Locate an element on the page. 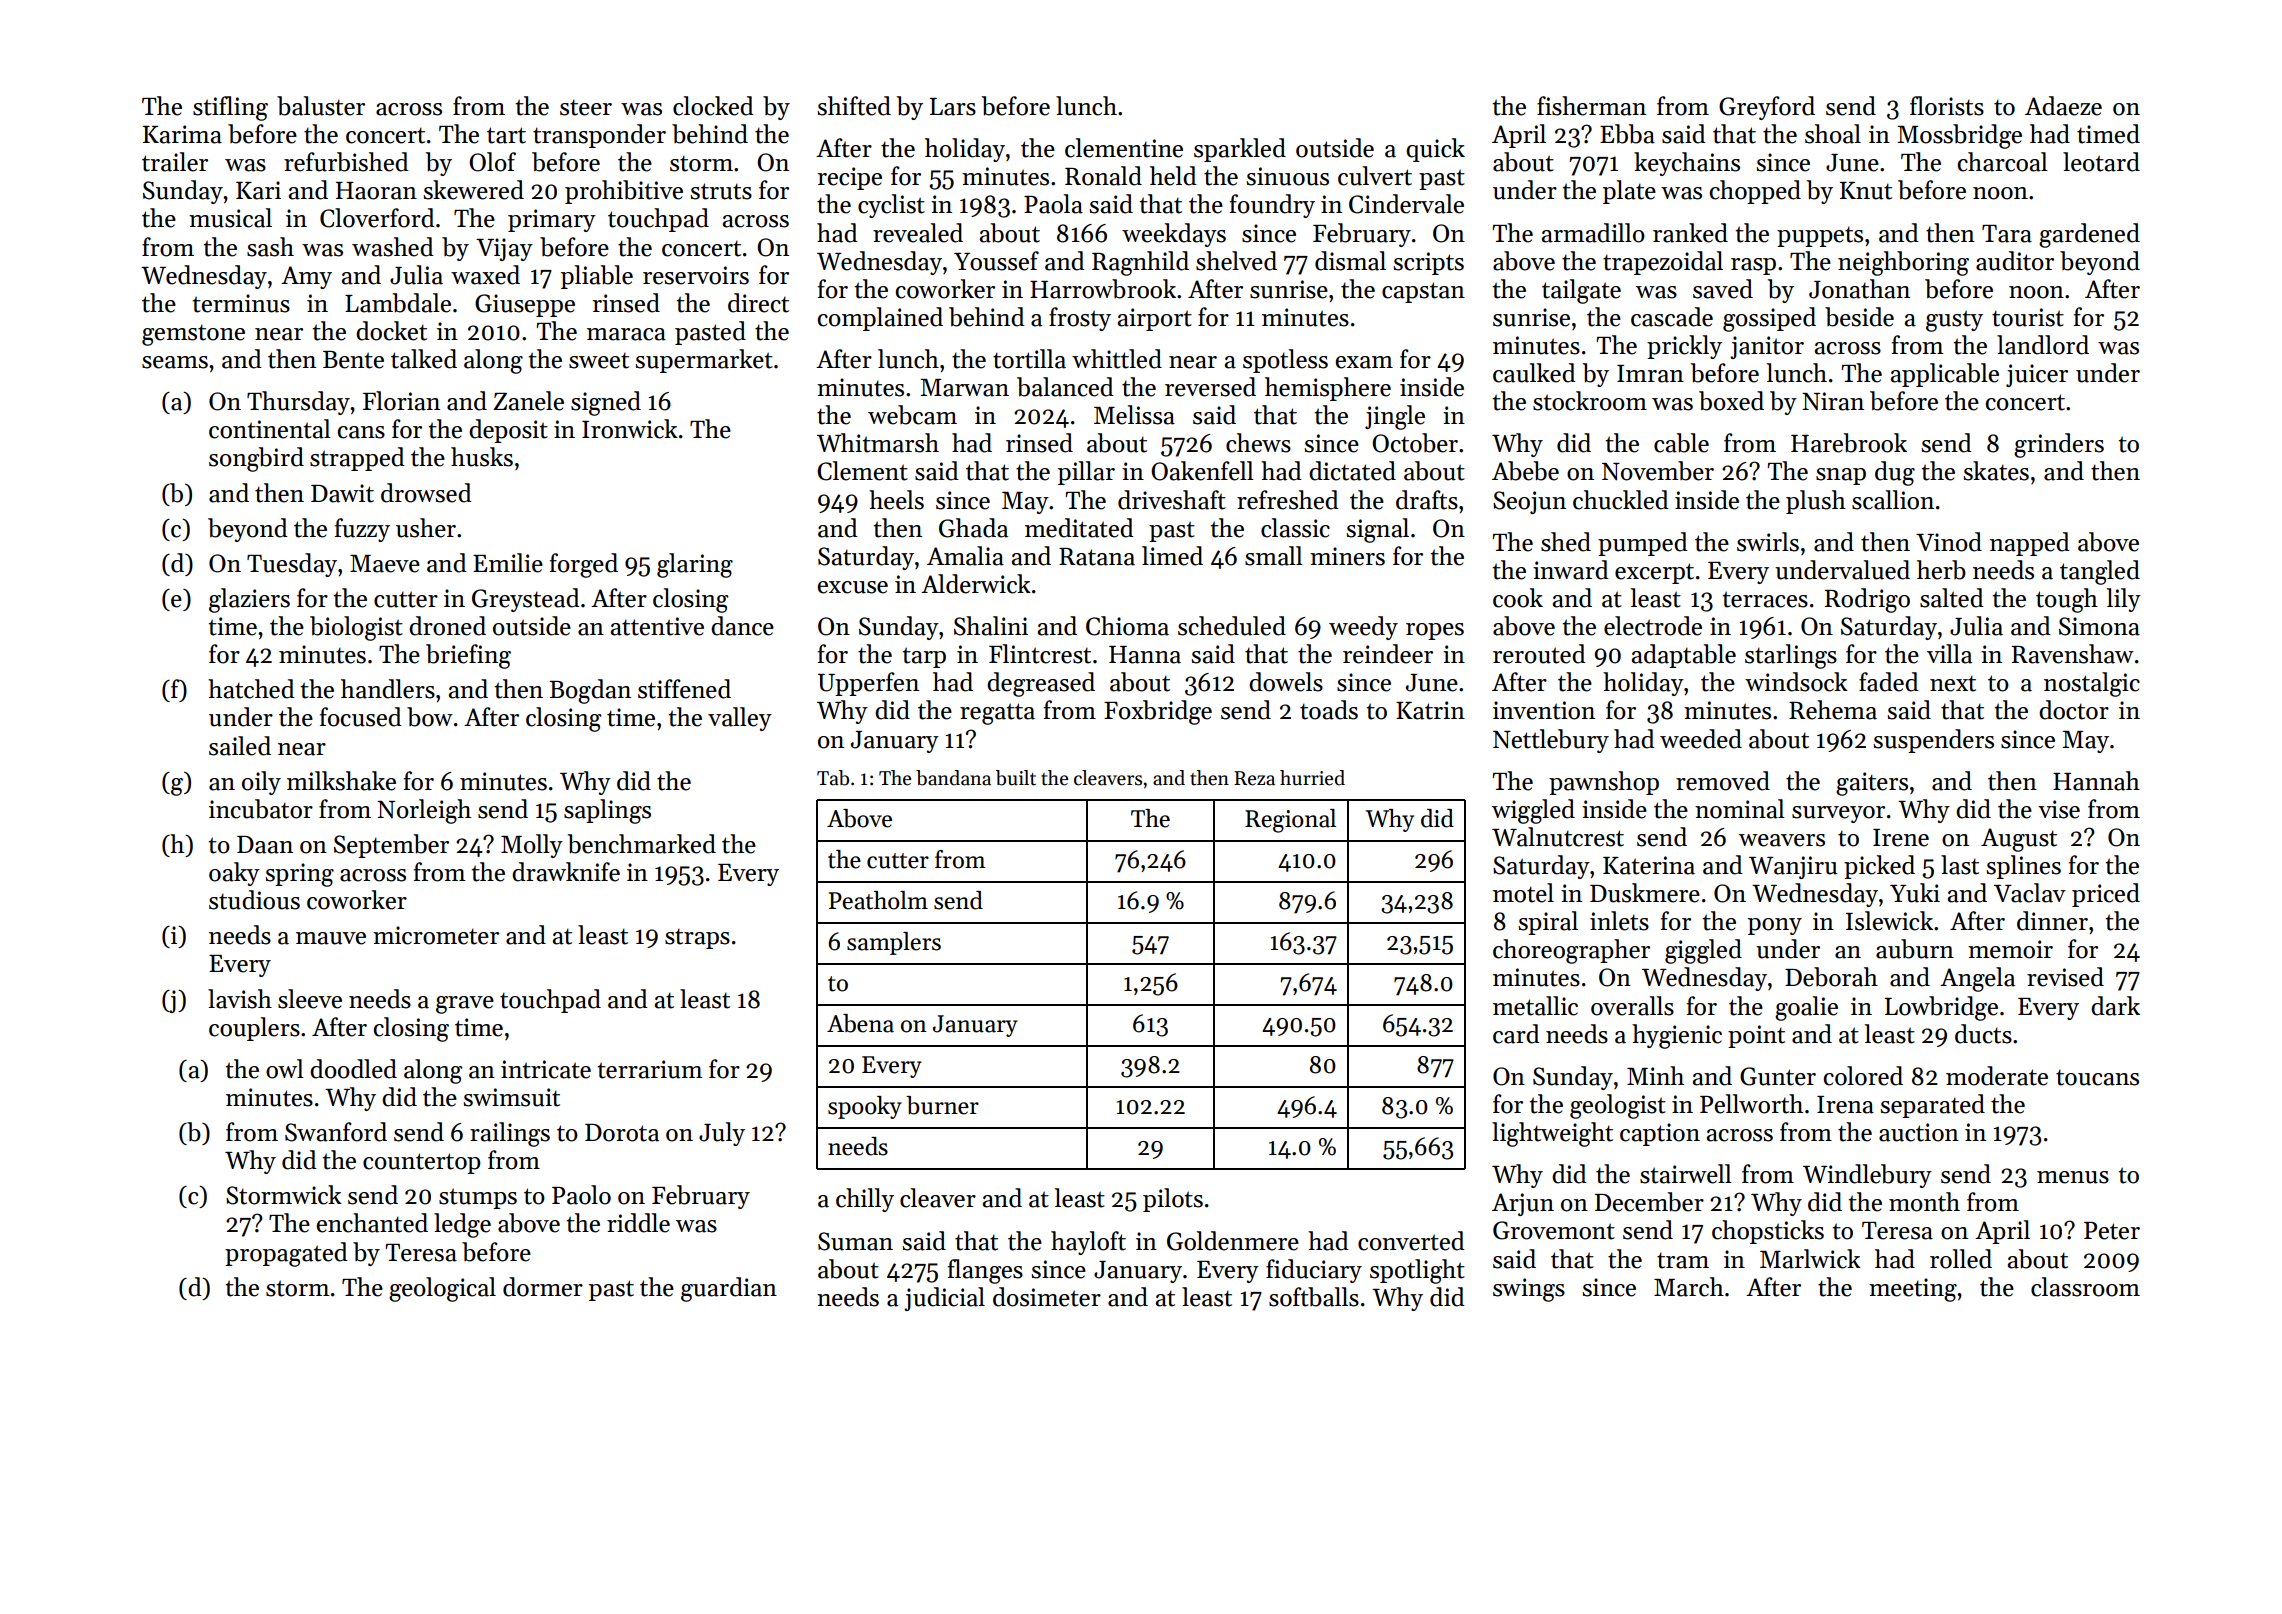 This page has height=1614, width=2282. armadillo is located at coordinates (1593, 233).
